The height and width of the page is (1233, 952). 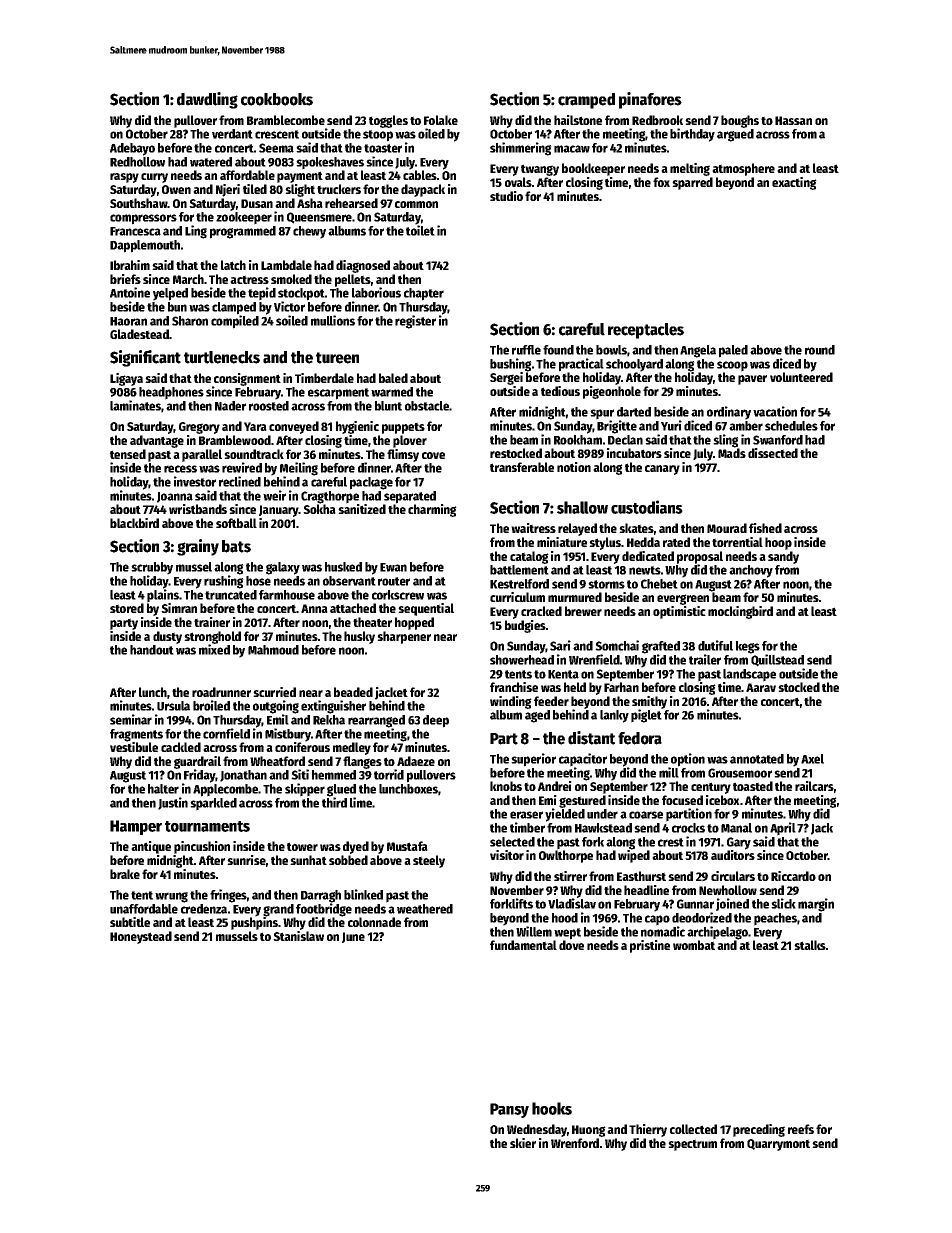 What do you see at coordinates (130, 292) in the page?
I see `Antoine` at bounding box center [130, 292].
